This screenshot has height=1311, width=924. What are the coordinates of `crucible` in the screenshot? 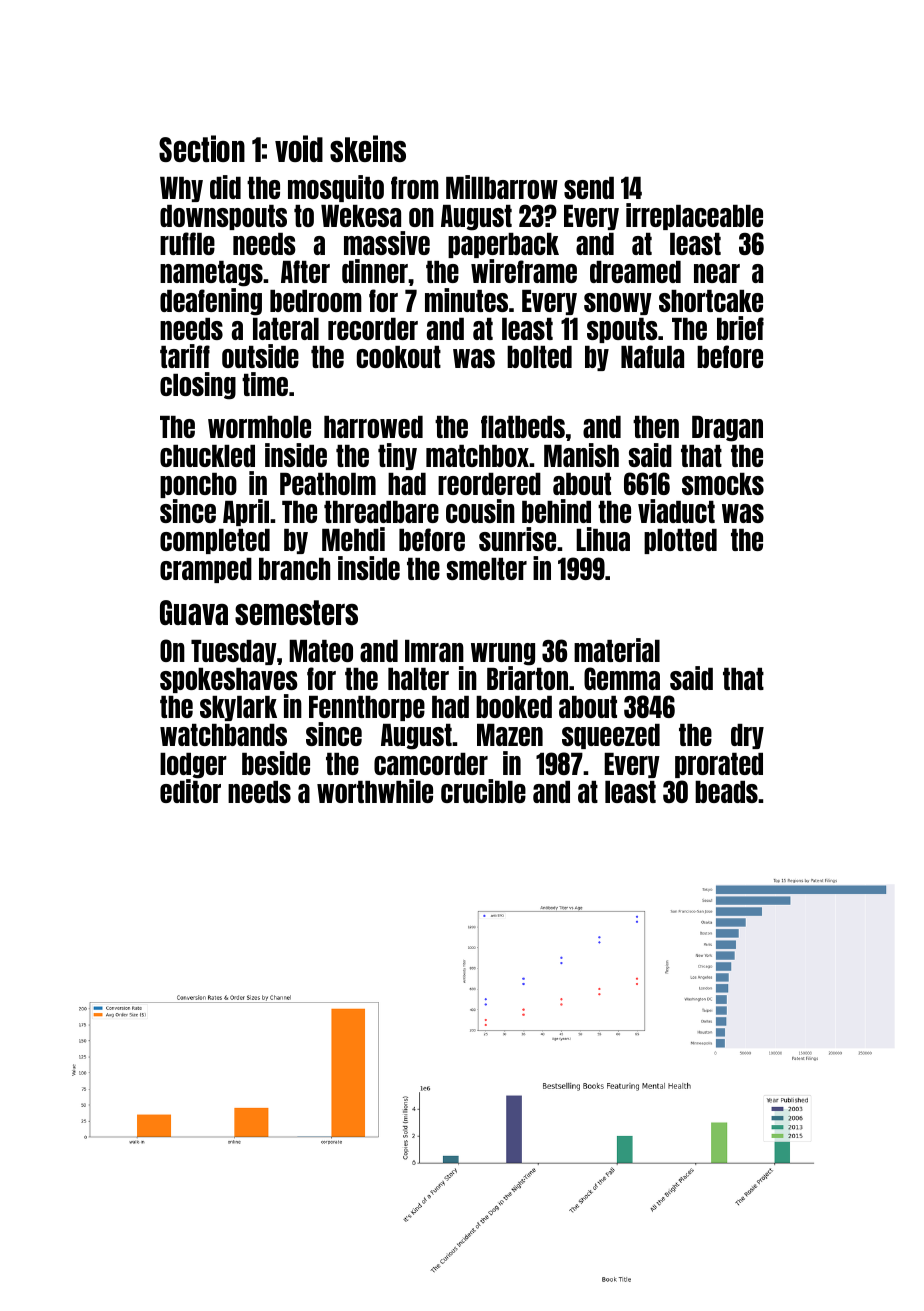 It's located at (483, 791).
